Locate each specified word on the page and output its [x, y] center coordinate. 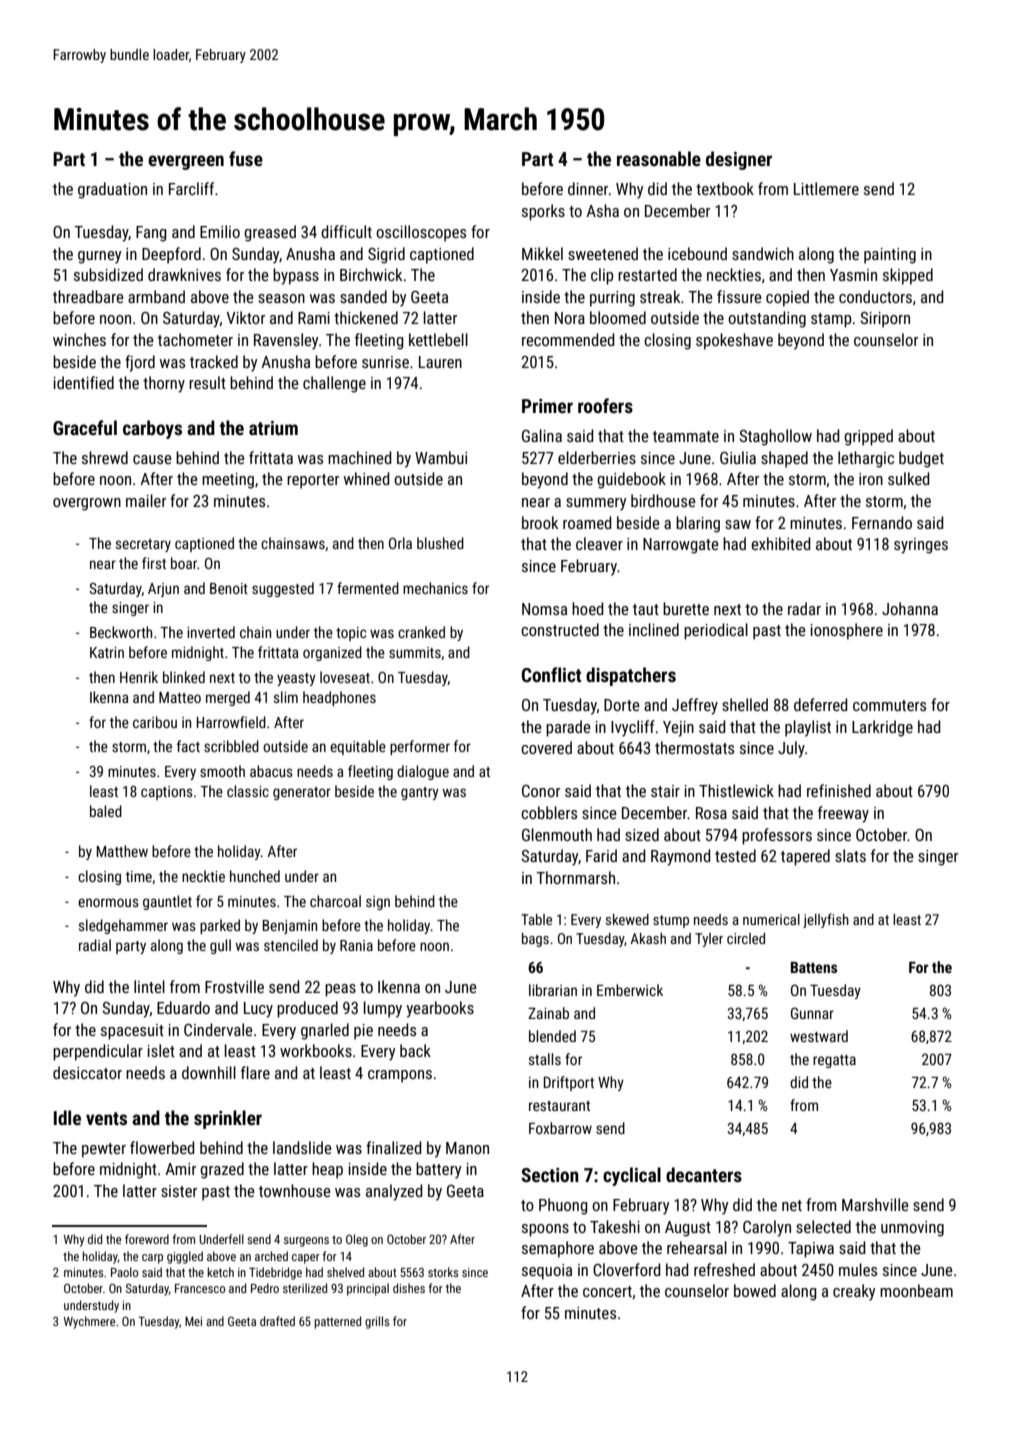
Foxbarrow [560, 1128]
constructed [560, 629]
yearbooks [440, 1009]
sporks [543, 212]
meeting [228, 481]
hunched [255, 876]
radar [804, 608]
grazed [222, 1170]
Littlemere [826, 188]
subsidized [108, 274]
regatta [834, 1061]
